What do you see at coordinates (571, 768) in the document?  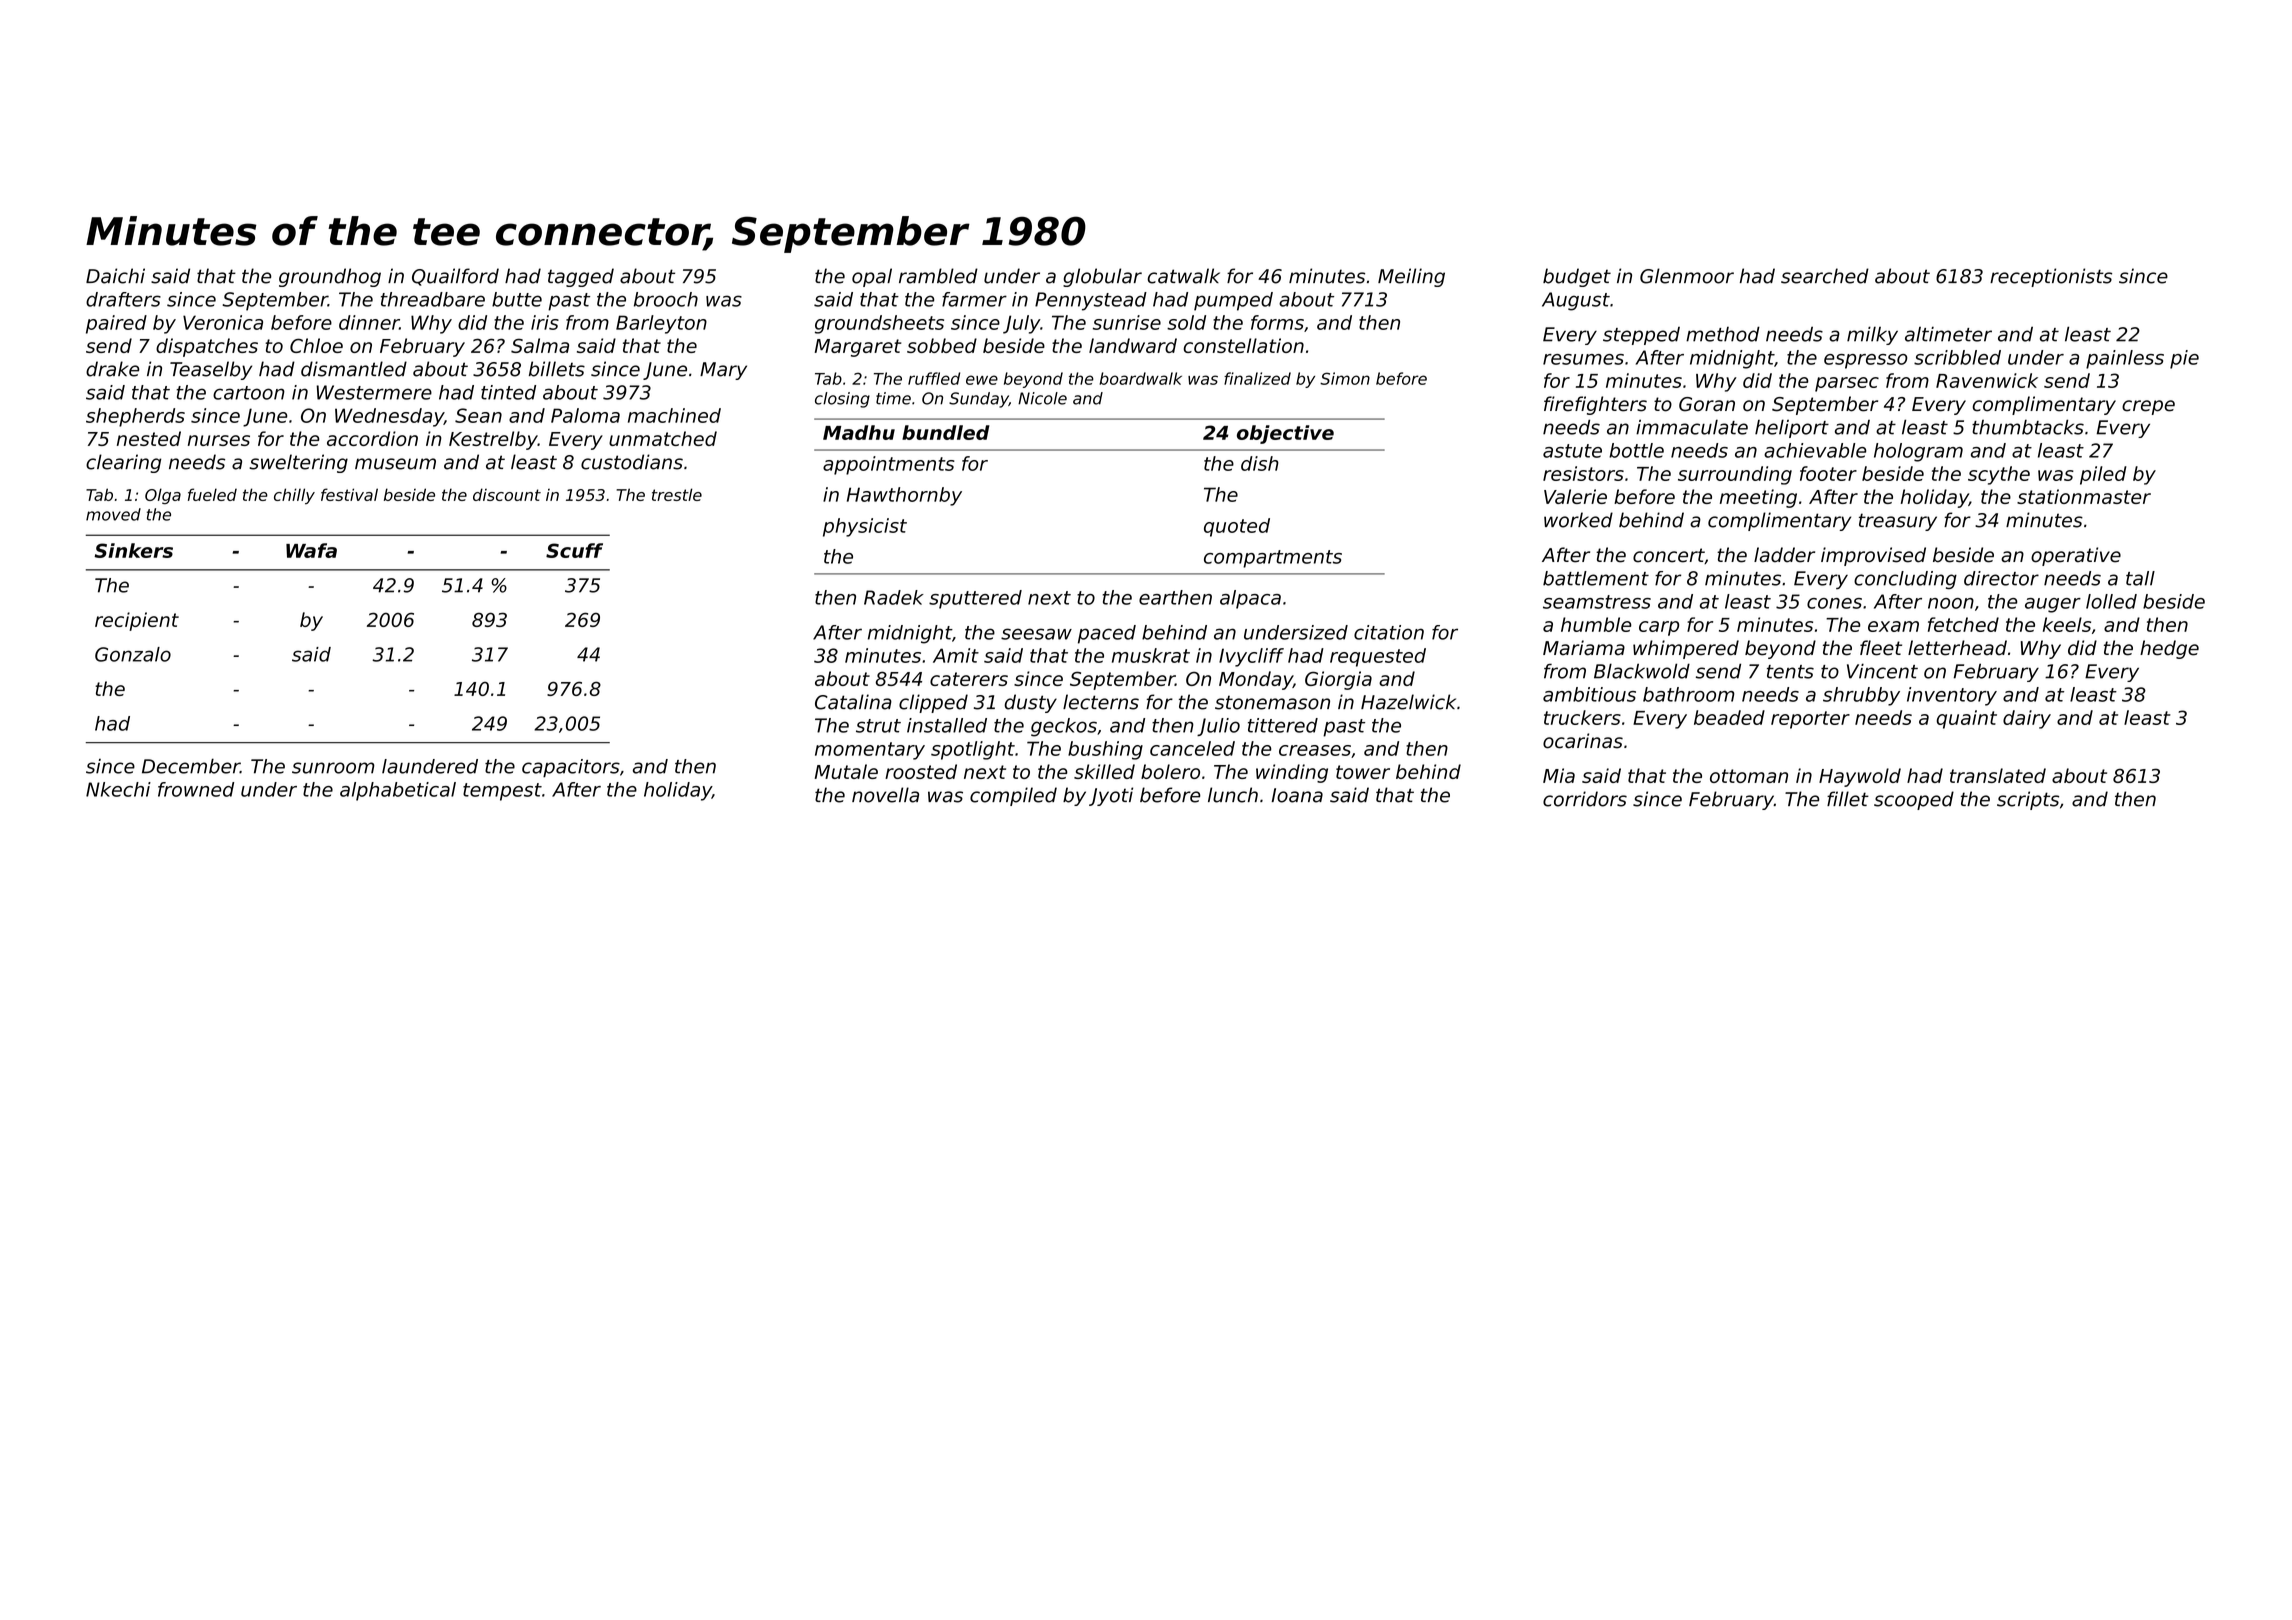 I see `capacitors` at bounding box center [571, 768].
